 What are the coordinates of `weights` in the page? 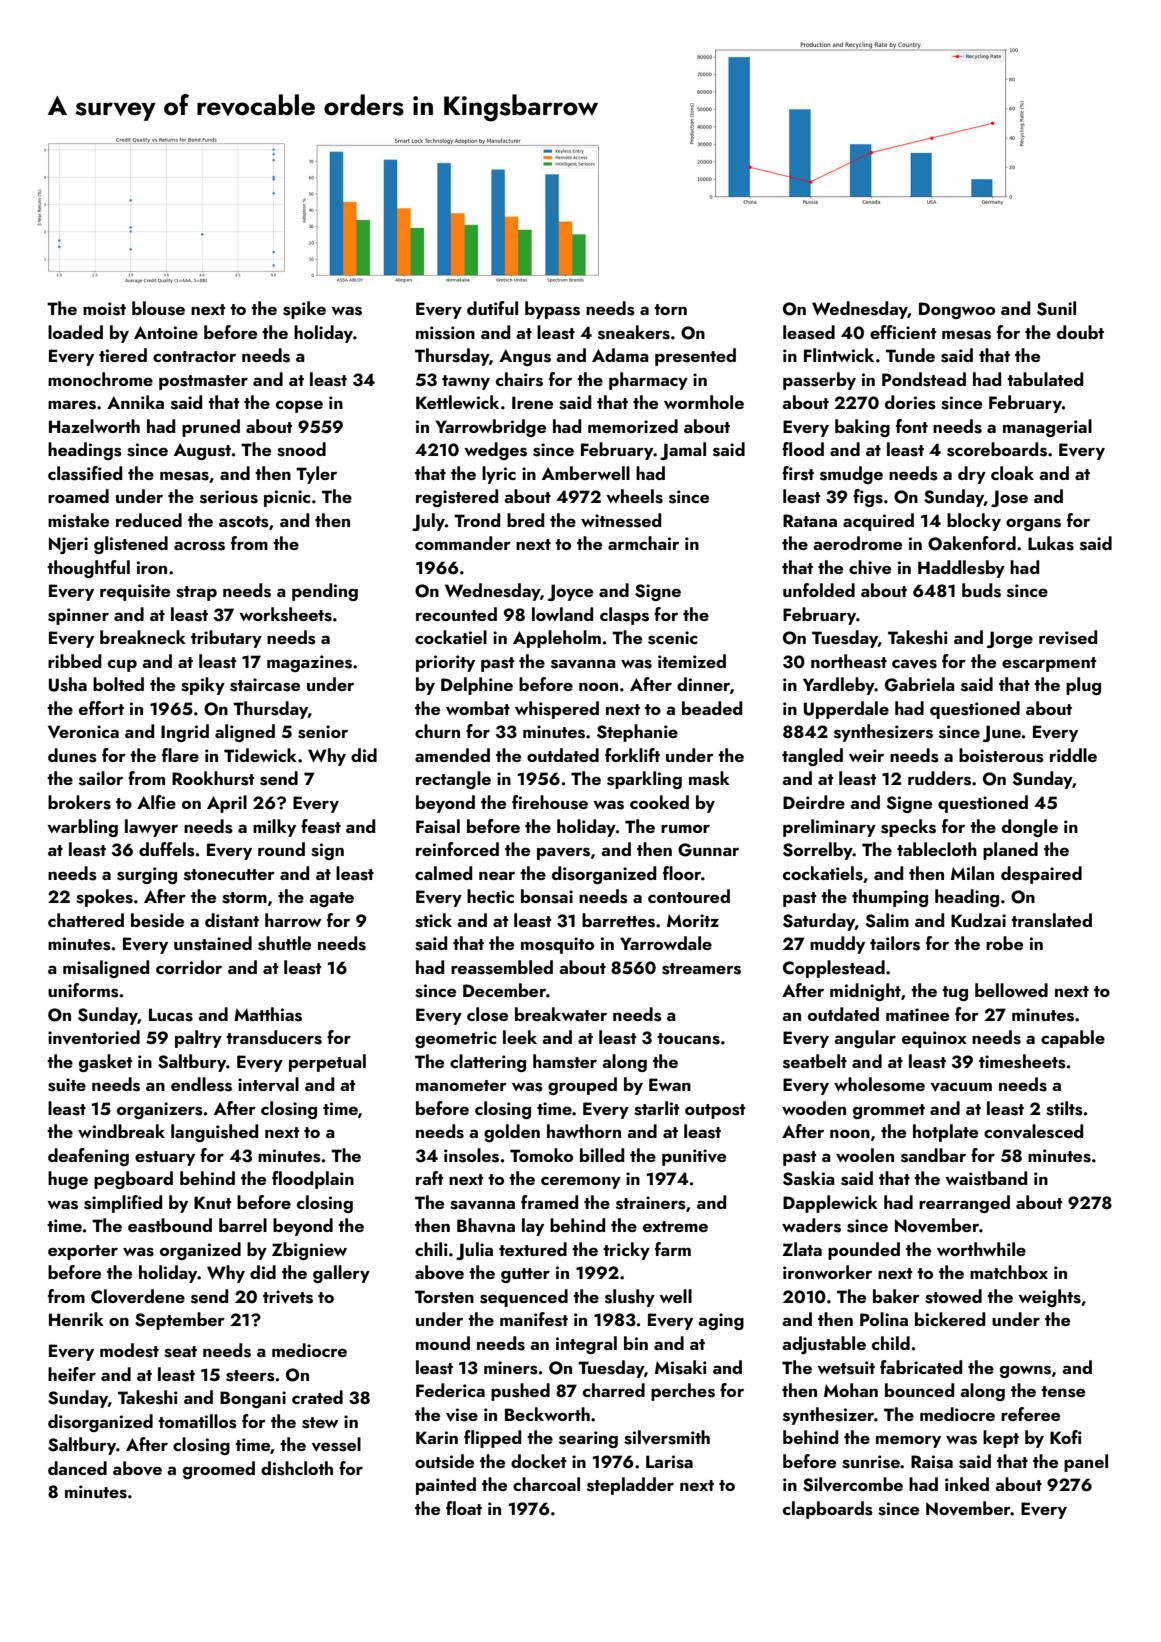 It's located at (1049, 1298).
